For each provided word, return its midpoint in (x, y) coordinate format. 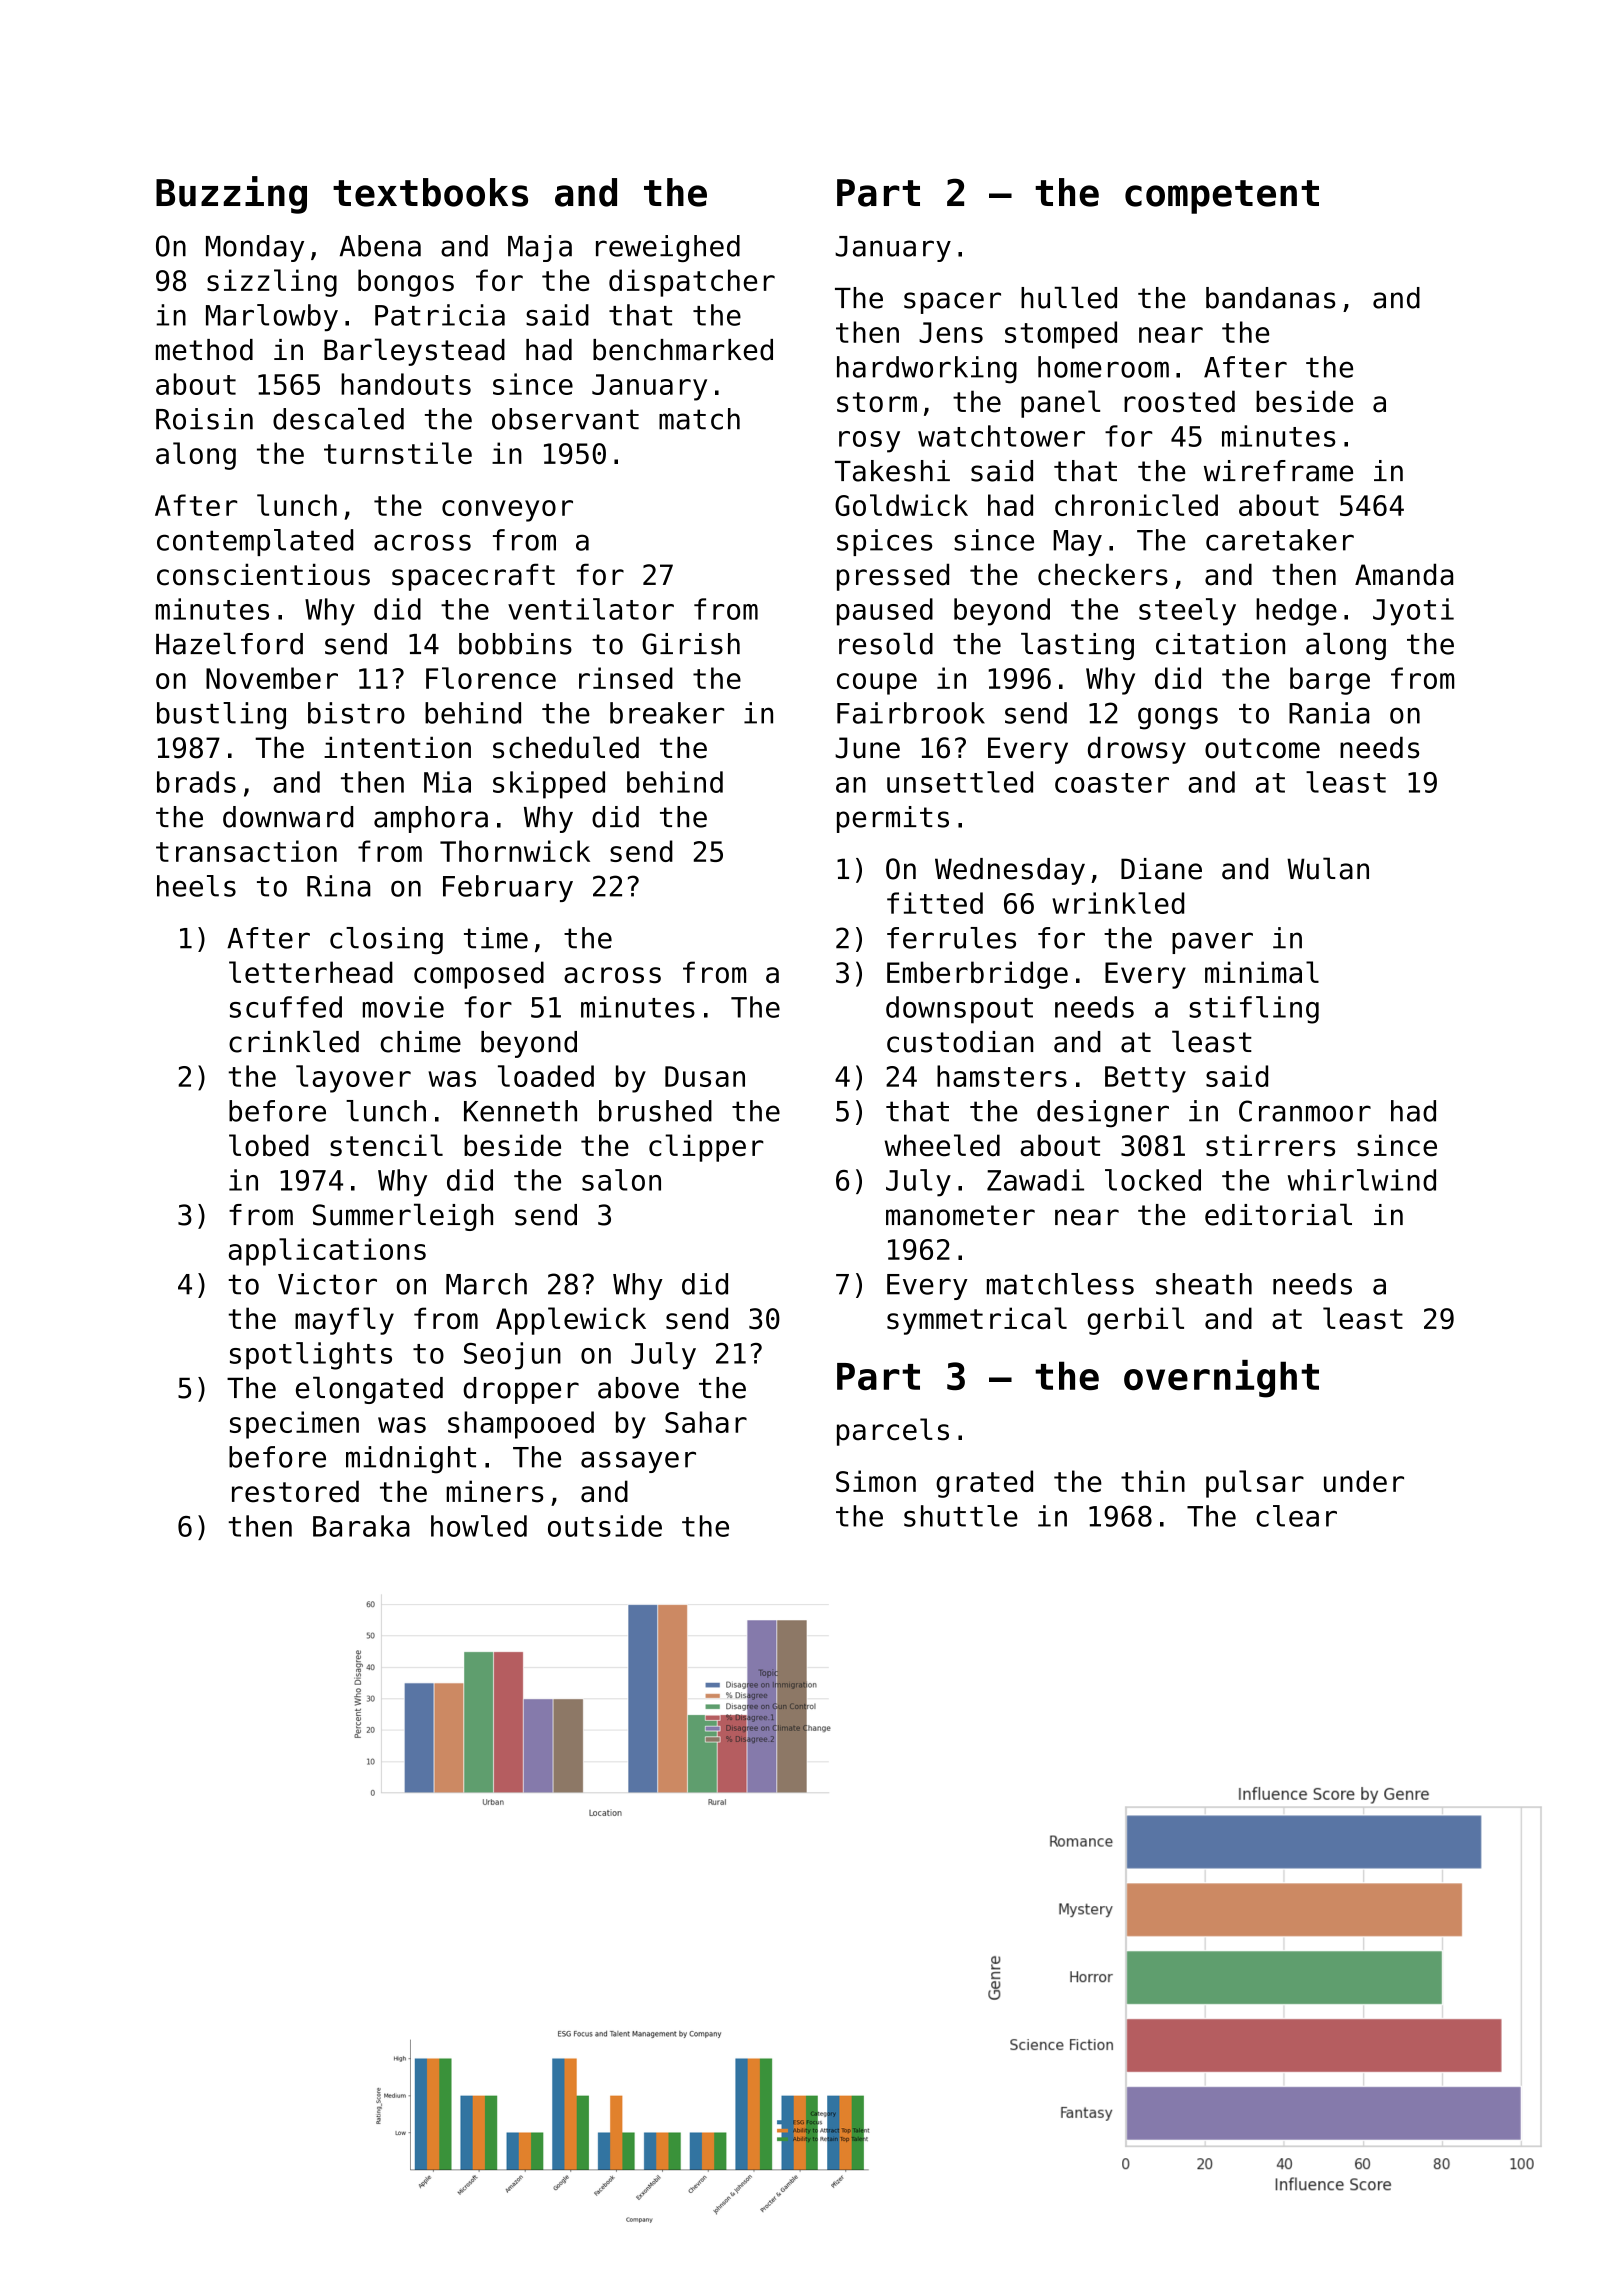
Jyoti (1413, 612)
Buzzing (231, 195)
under (1364, 1481)
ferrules (951, 938)
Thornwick (515, 851)
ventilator (591, 609)
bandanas (1270, 298)
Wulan (1328, 868)
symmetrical (977, 1321)
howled (479, 1526)
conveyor (507, 511)
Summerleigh (403, 1217)
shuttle (961, 1516)
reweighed (668, 248)
